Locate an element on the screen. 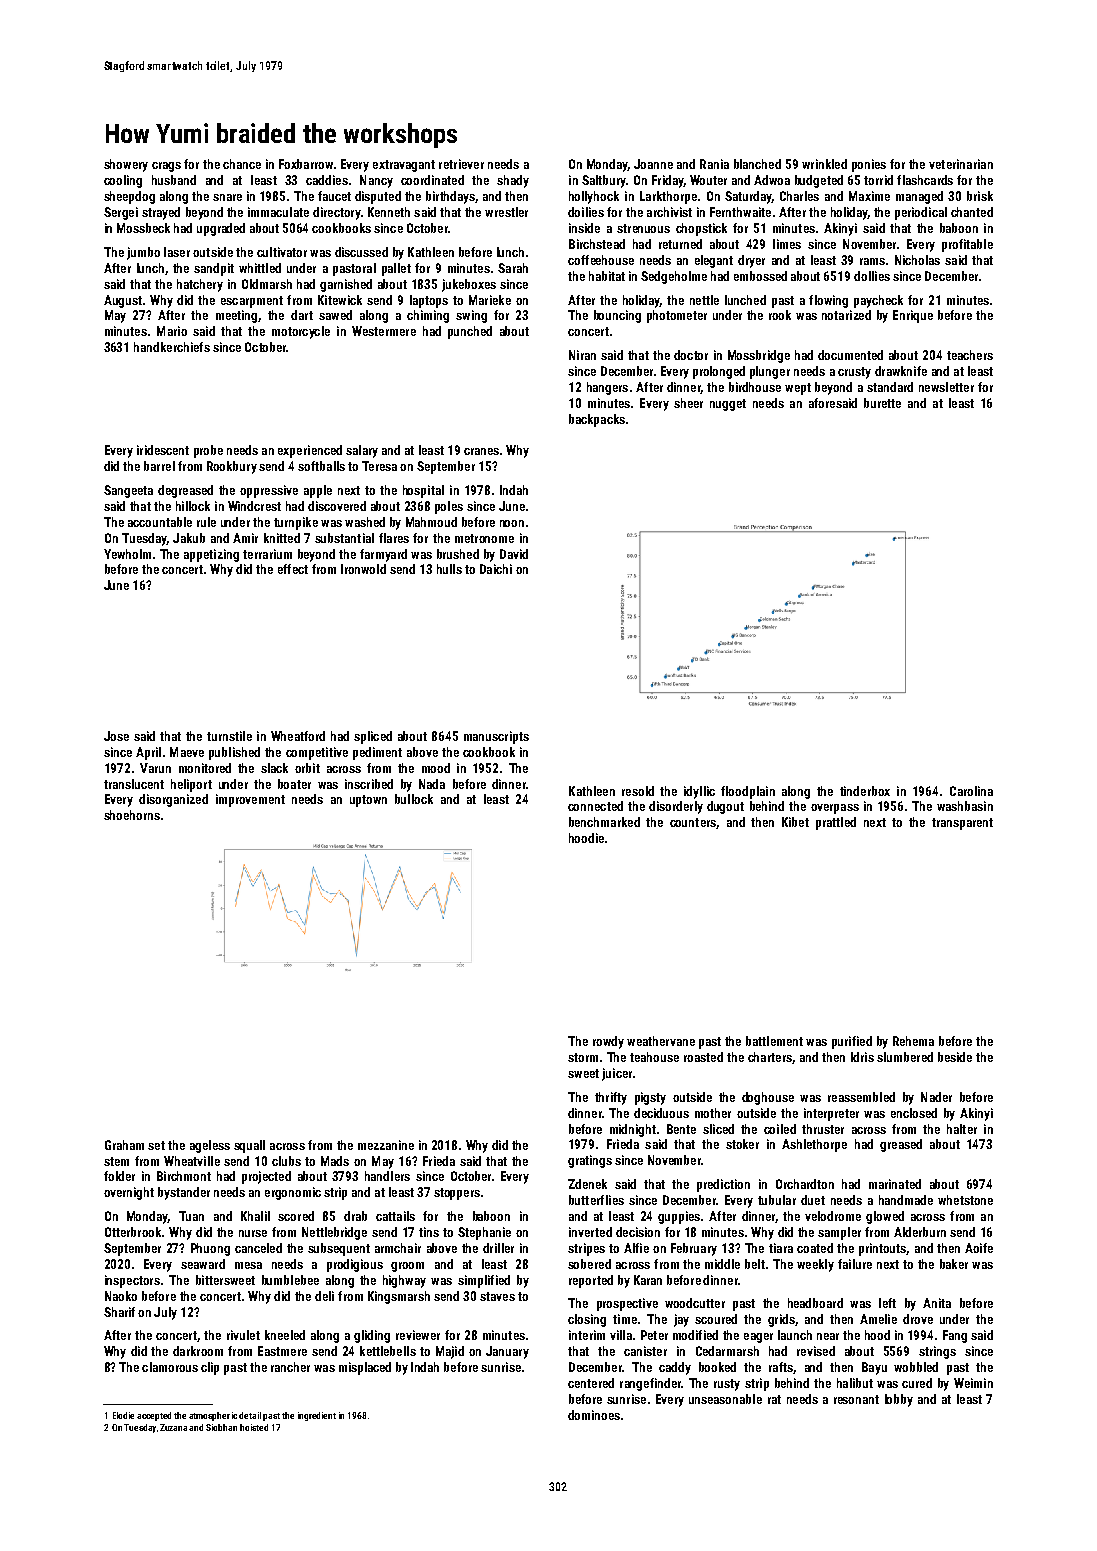 The image size is (1097, 1551). storm is located at coordinates (583, 1057).
